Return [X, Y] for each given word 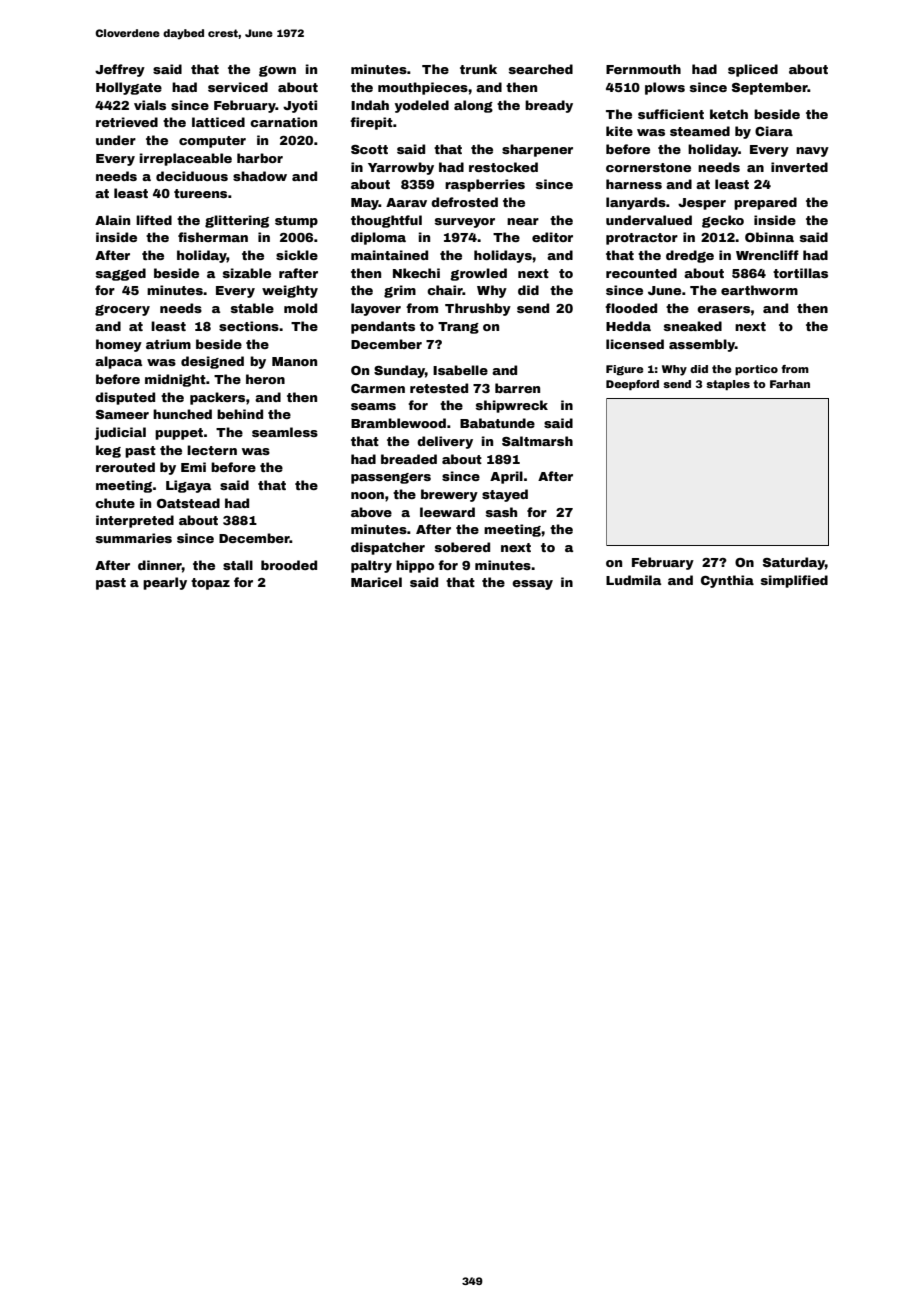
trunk [478, 69]
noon [367, 495]
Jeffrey [120, 70]
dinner [160, 565]
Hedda [628, 326]
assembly [702, 345]
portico [756, 370]
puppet [179, 434]
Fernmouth [643, 69]
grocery [122, 310]
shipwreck [512, 406]
